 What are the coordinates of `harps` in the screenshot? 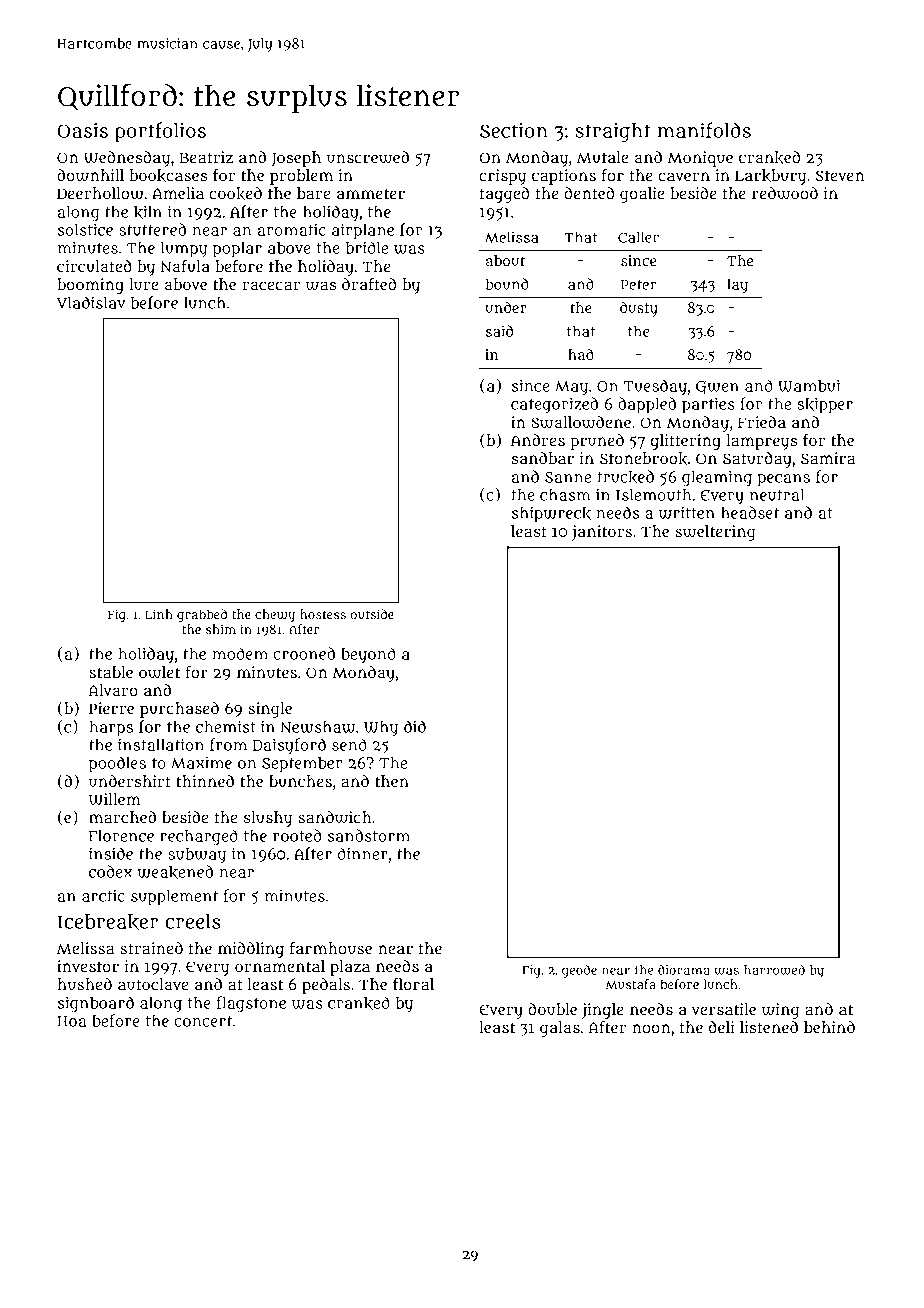 It's located at (111, 728).
